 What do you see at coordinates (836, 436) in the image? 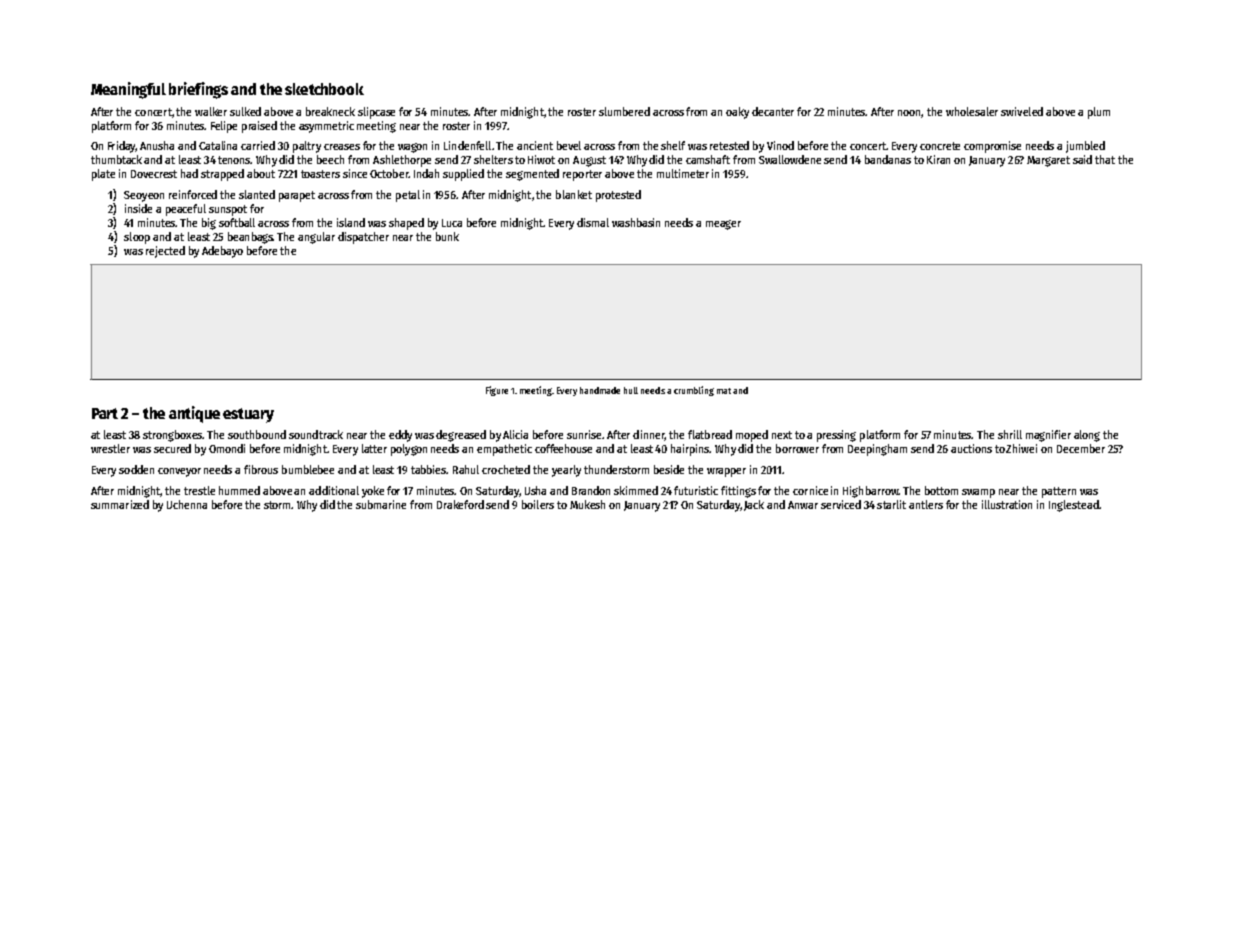
I see `pressing` at bounding box center [836, 436].
